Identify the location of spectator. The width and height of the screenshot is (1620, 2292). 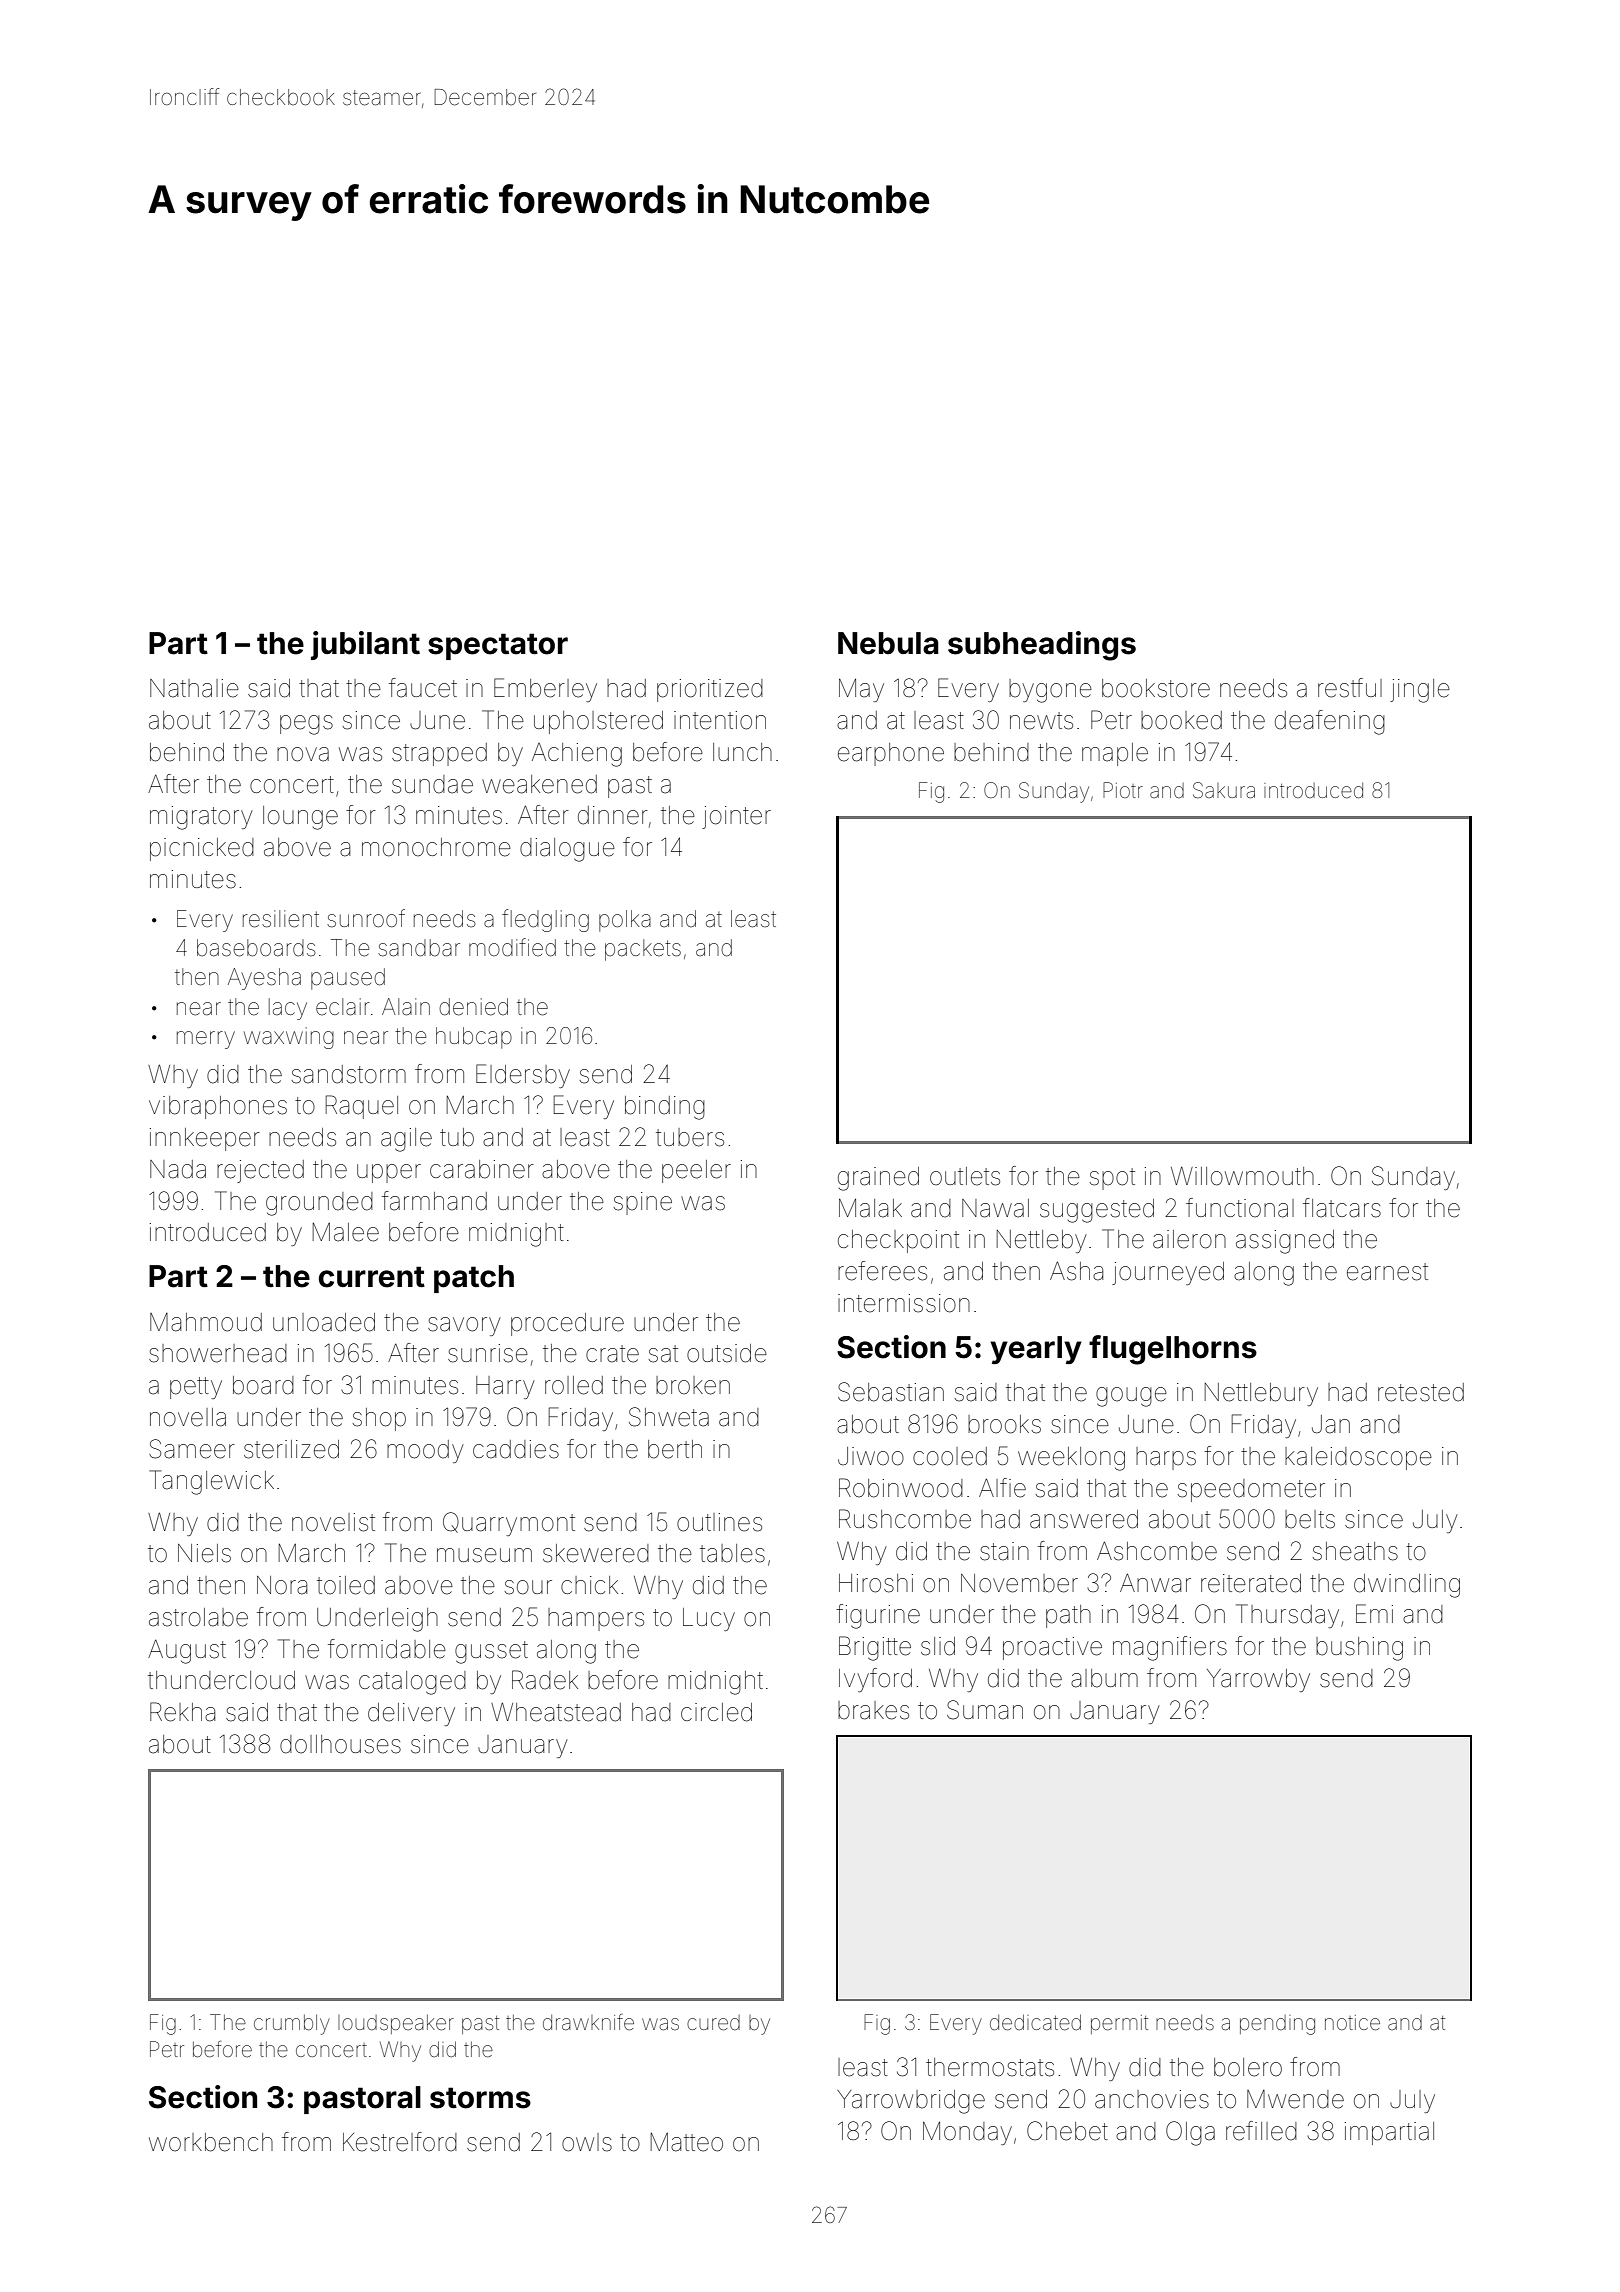
(498, 646).
